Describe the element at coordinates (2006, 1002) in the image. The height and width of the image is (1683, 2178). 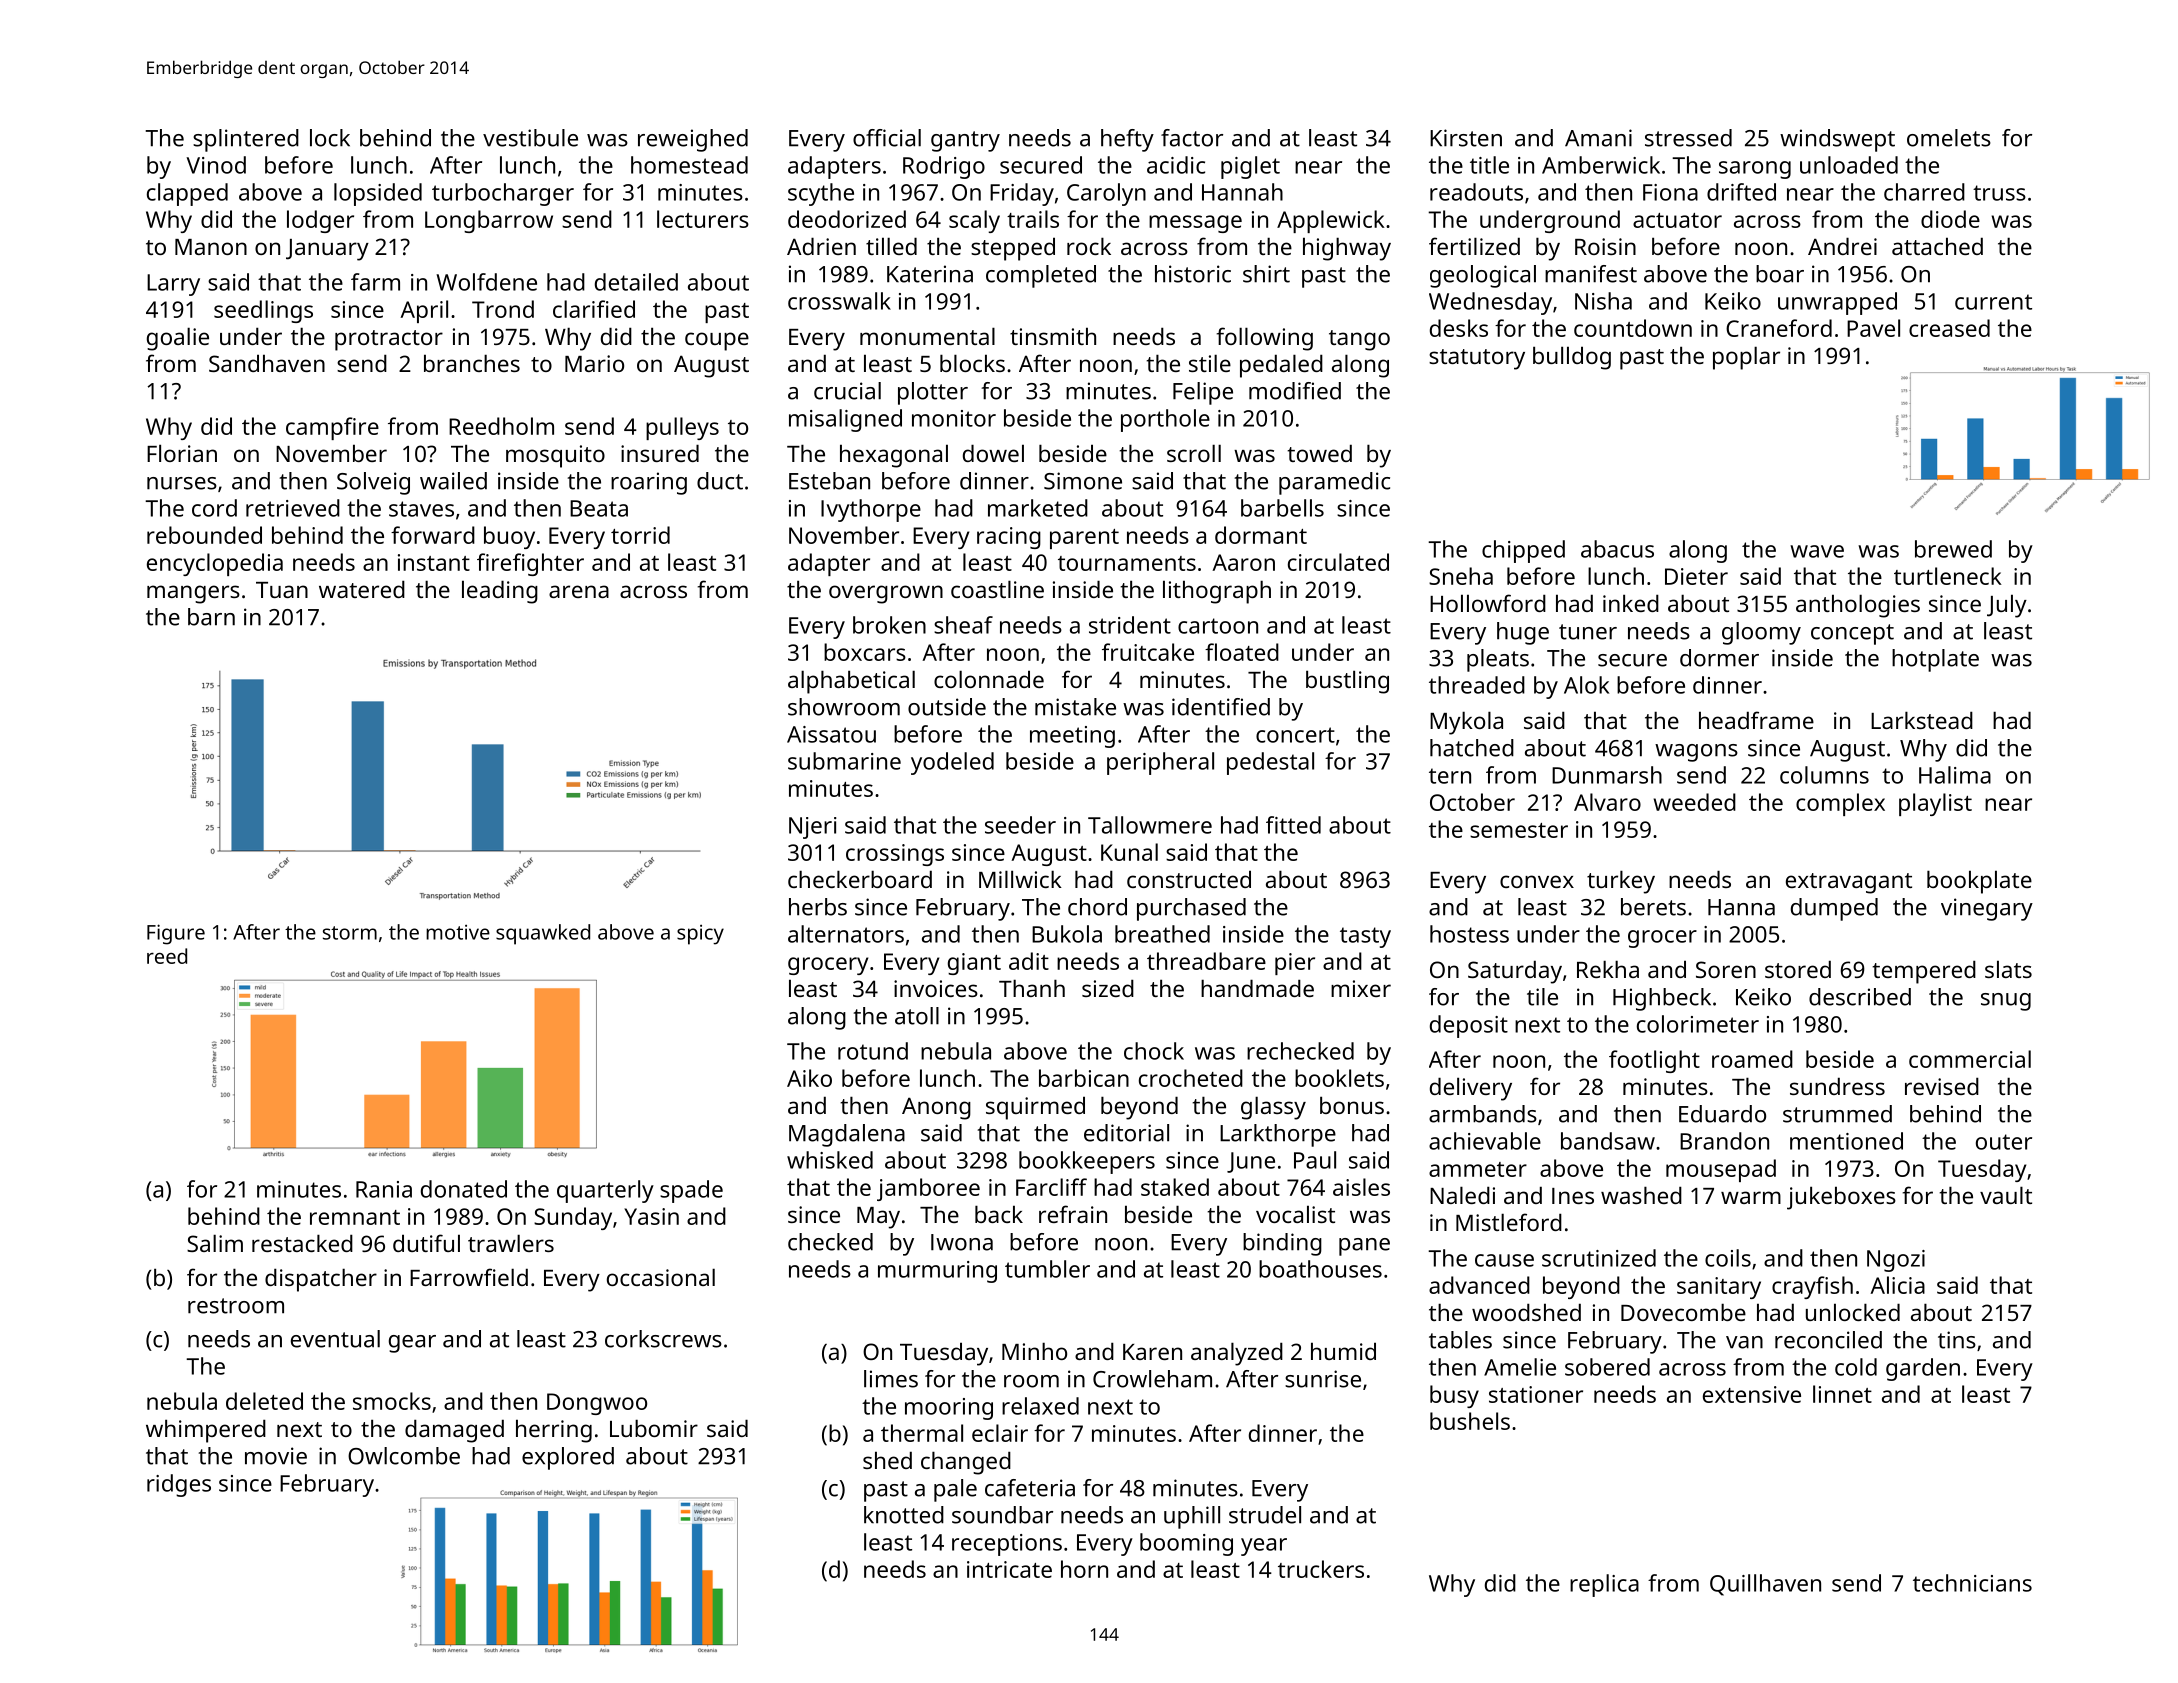
I see `snug` at that location.
